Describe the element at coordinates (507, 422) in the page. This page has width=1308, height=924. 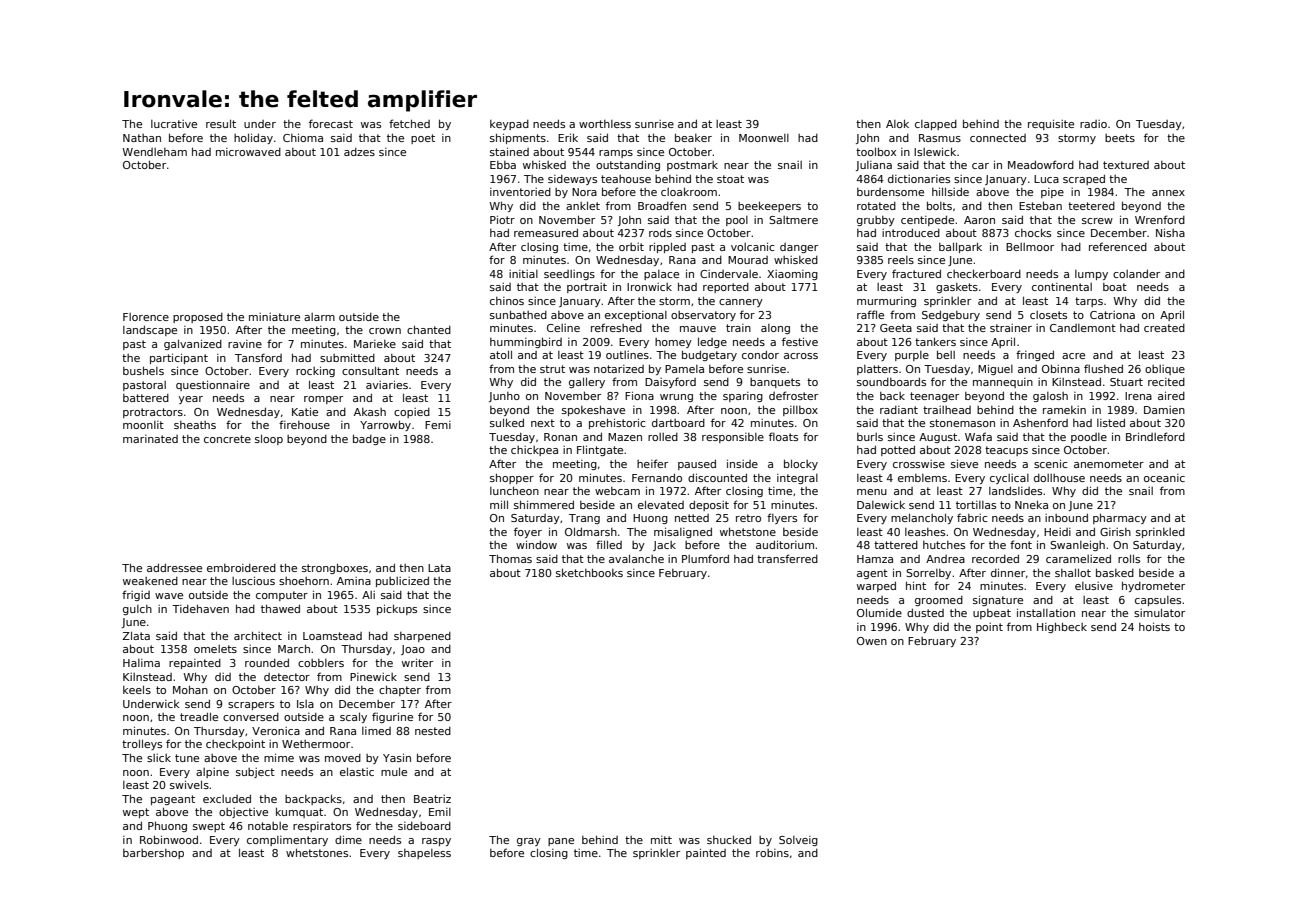
I see `sulked` at that location.
